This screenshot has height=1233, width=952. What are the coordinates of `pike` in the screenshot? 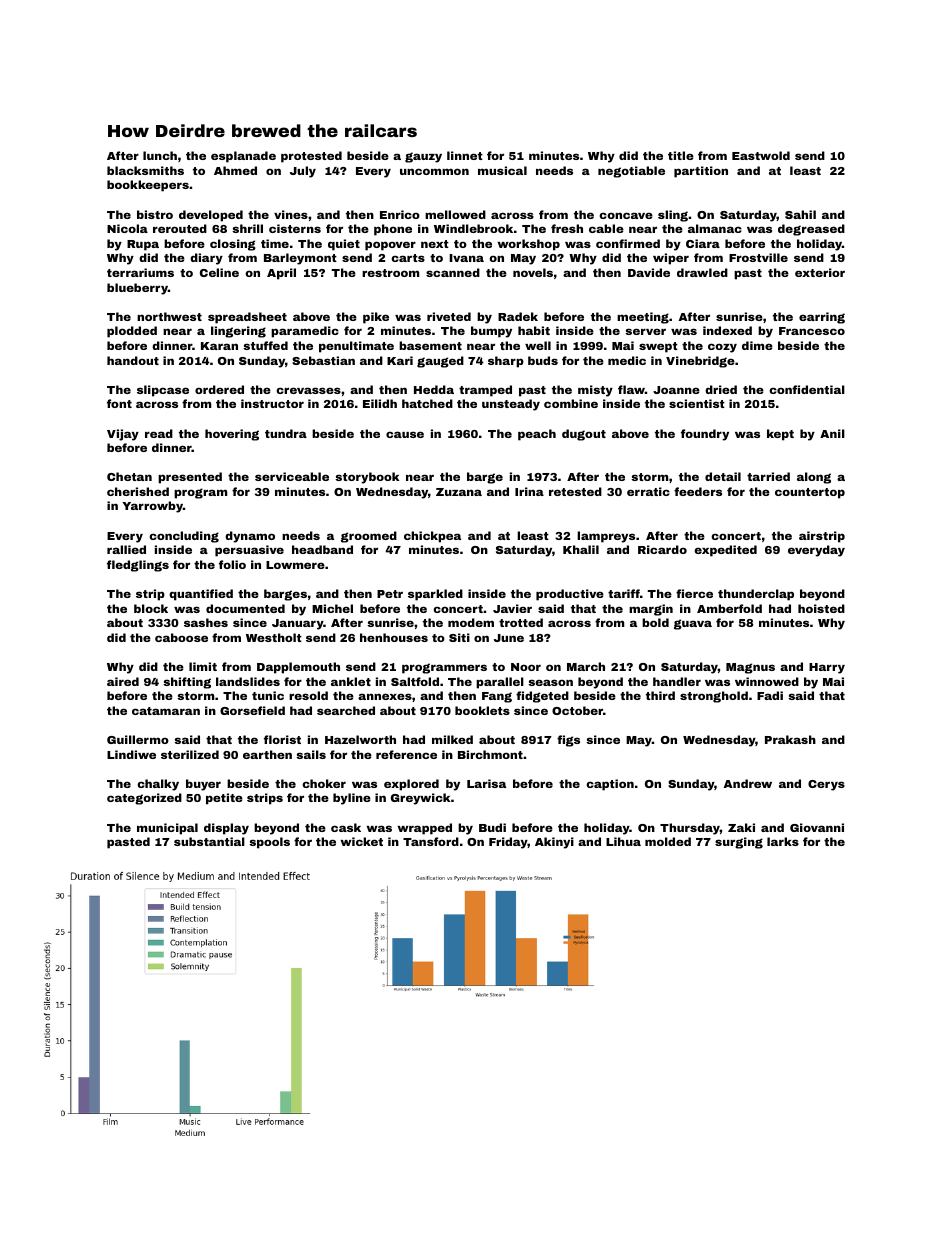 It's located at (376, 318).
